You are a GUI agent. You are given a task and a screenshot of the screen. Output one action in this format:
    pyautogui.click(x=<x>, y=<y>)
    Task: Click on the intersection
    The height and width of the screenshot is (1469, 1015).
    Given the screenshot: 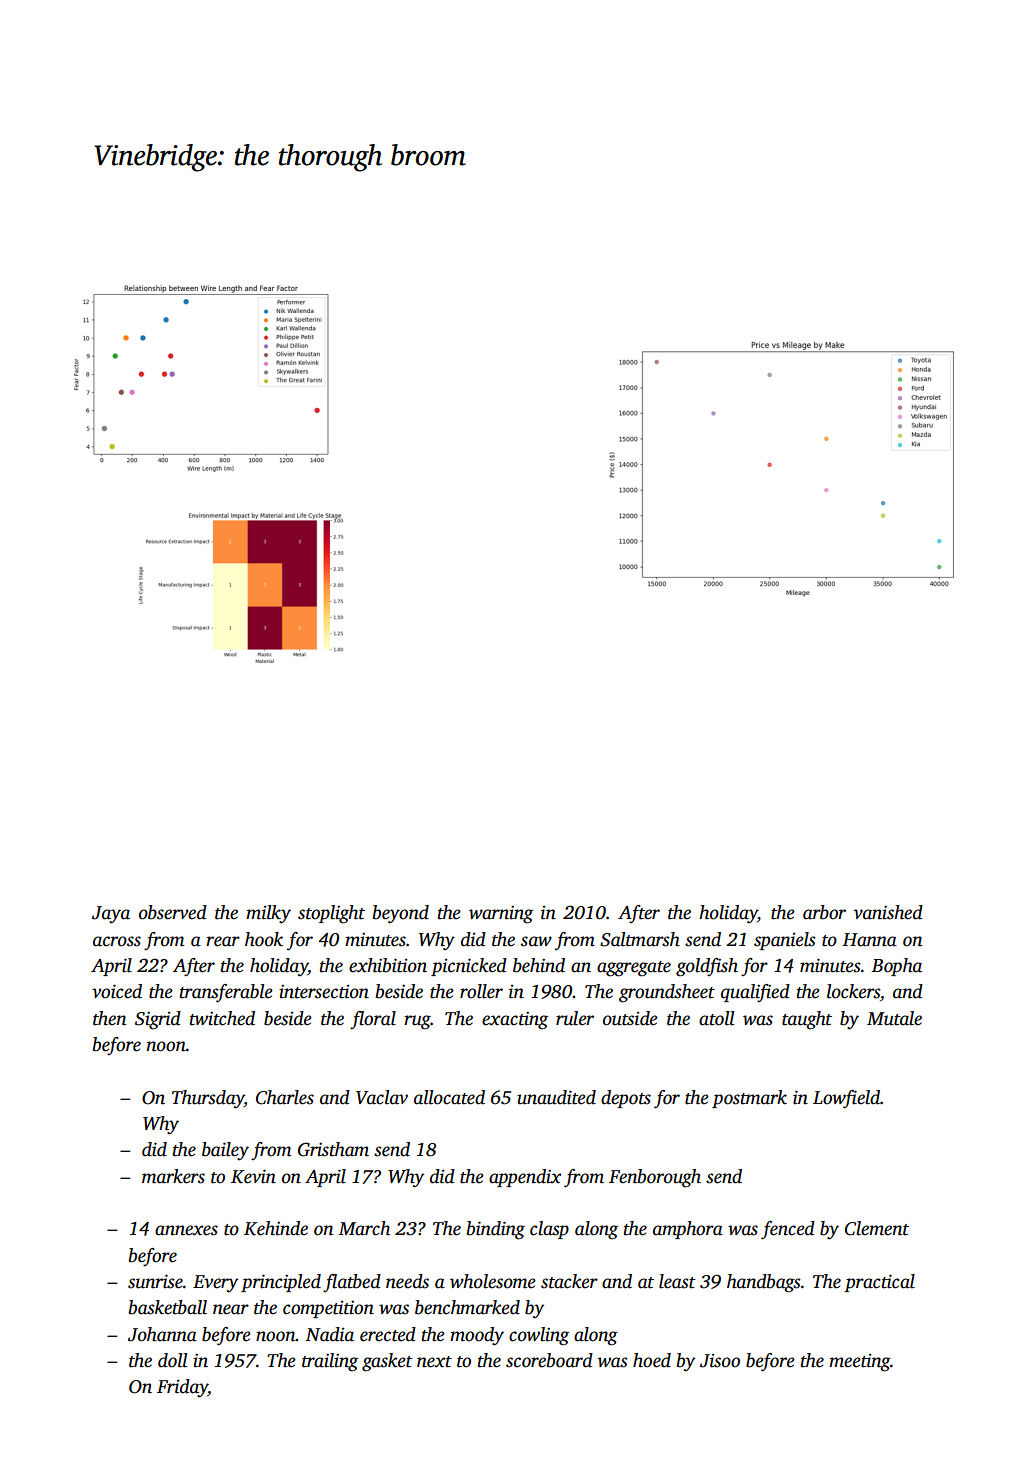 What is the action you would take?
    pyautogui.click(x=324, y=991)
